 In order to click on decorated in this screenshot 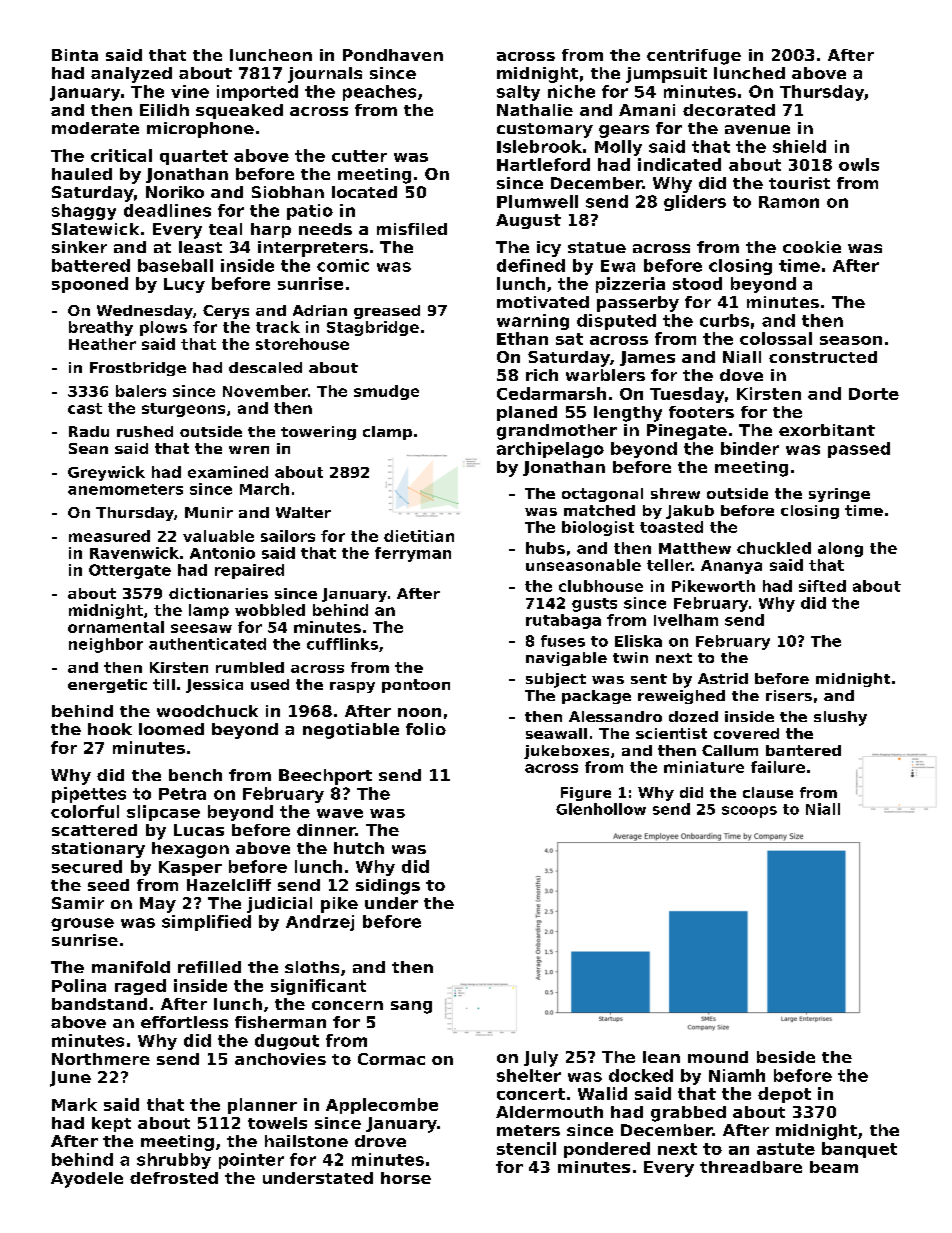, I will do `click(729, 110)`.
